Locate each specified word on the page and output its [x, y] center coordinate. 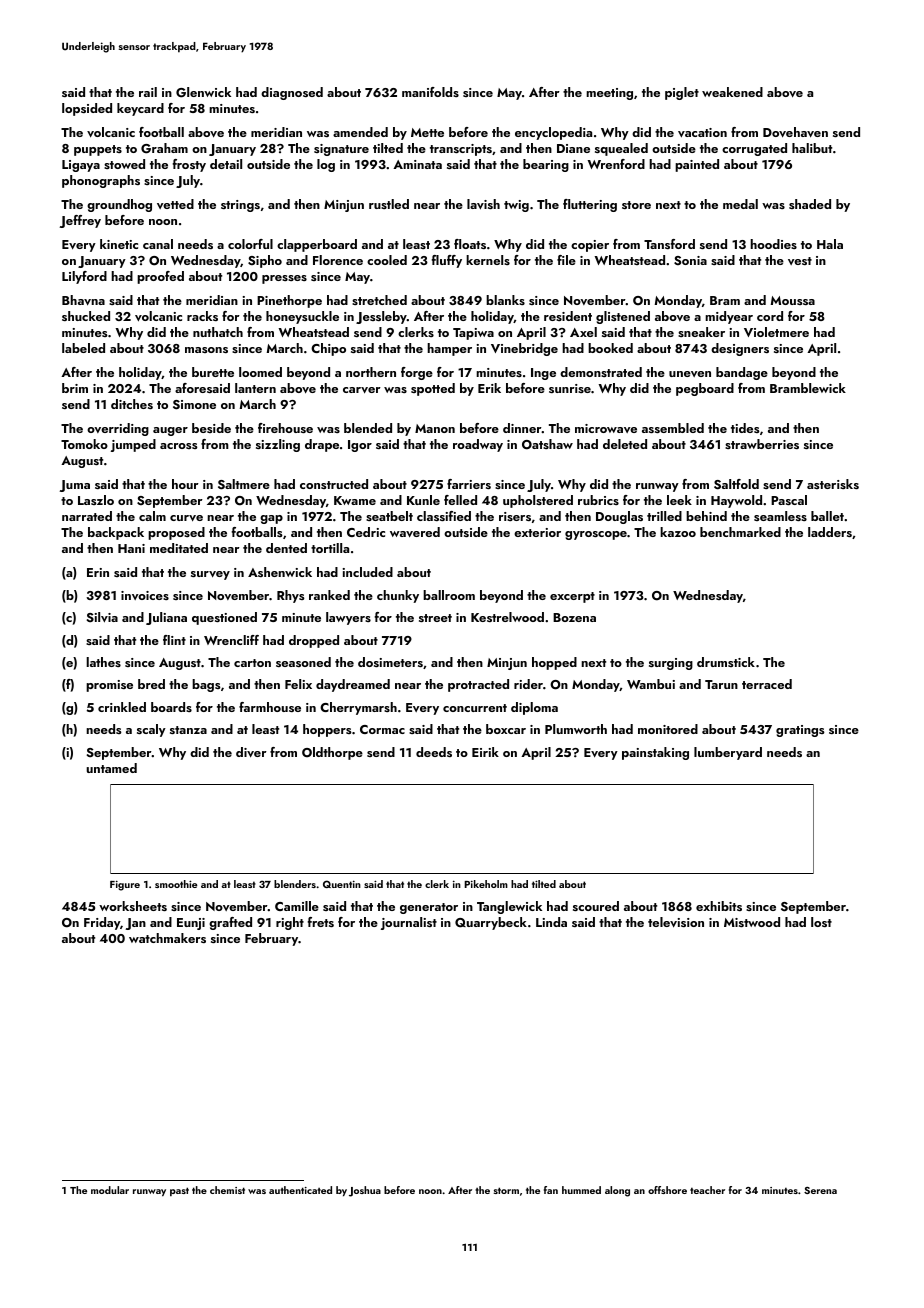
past [179, 1191]
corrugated [754, 149]
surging [671, 664]
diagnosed [292, 93]
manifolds [430, 92]
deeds [434, 752]
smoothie [176, 884]
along [617, 1191]
